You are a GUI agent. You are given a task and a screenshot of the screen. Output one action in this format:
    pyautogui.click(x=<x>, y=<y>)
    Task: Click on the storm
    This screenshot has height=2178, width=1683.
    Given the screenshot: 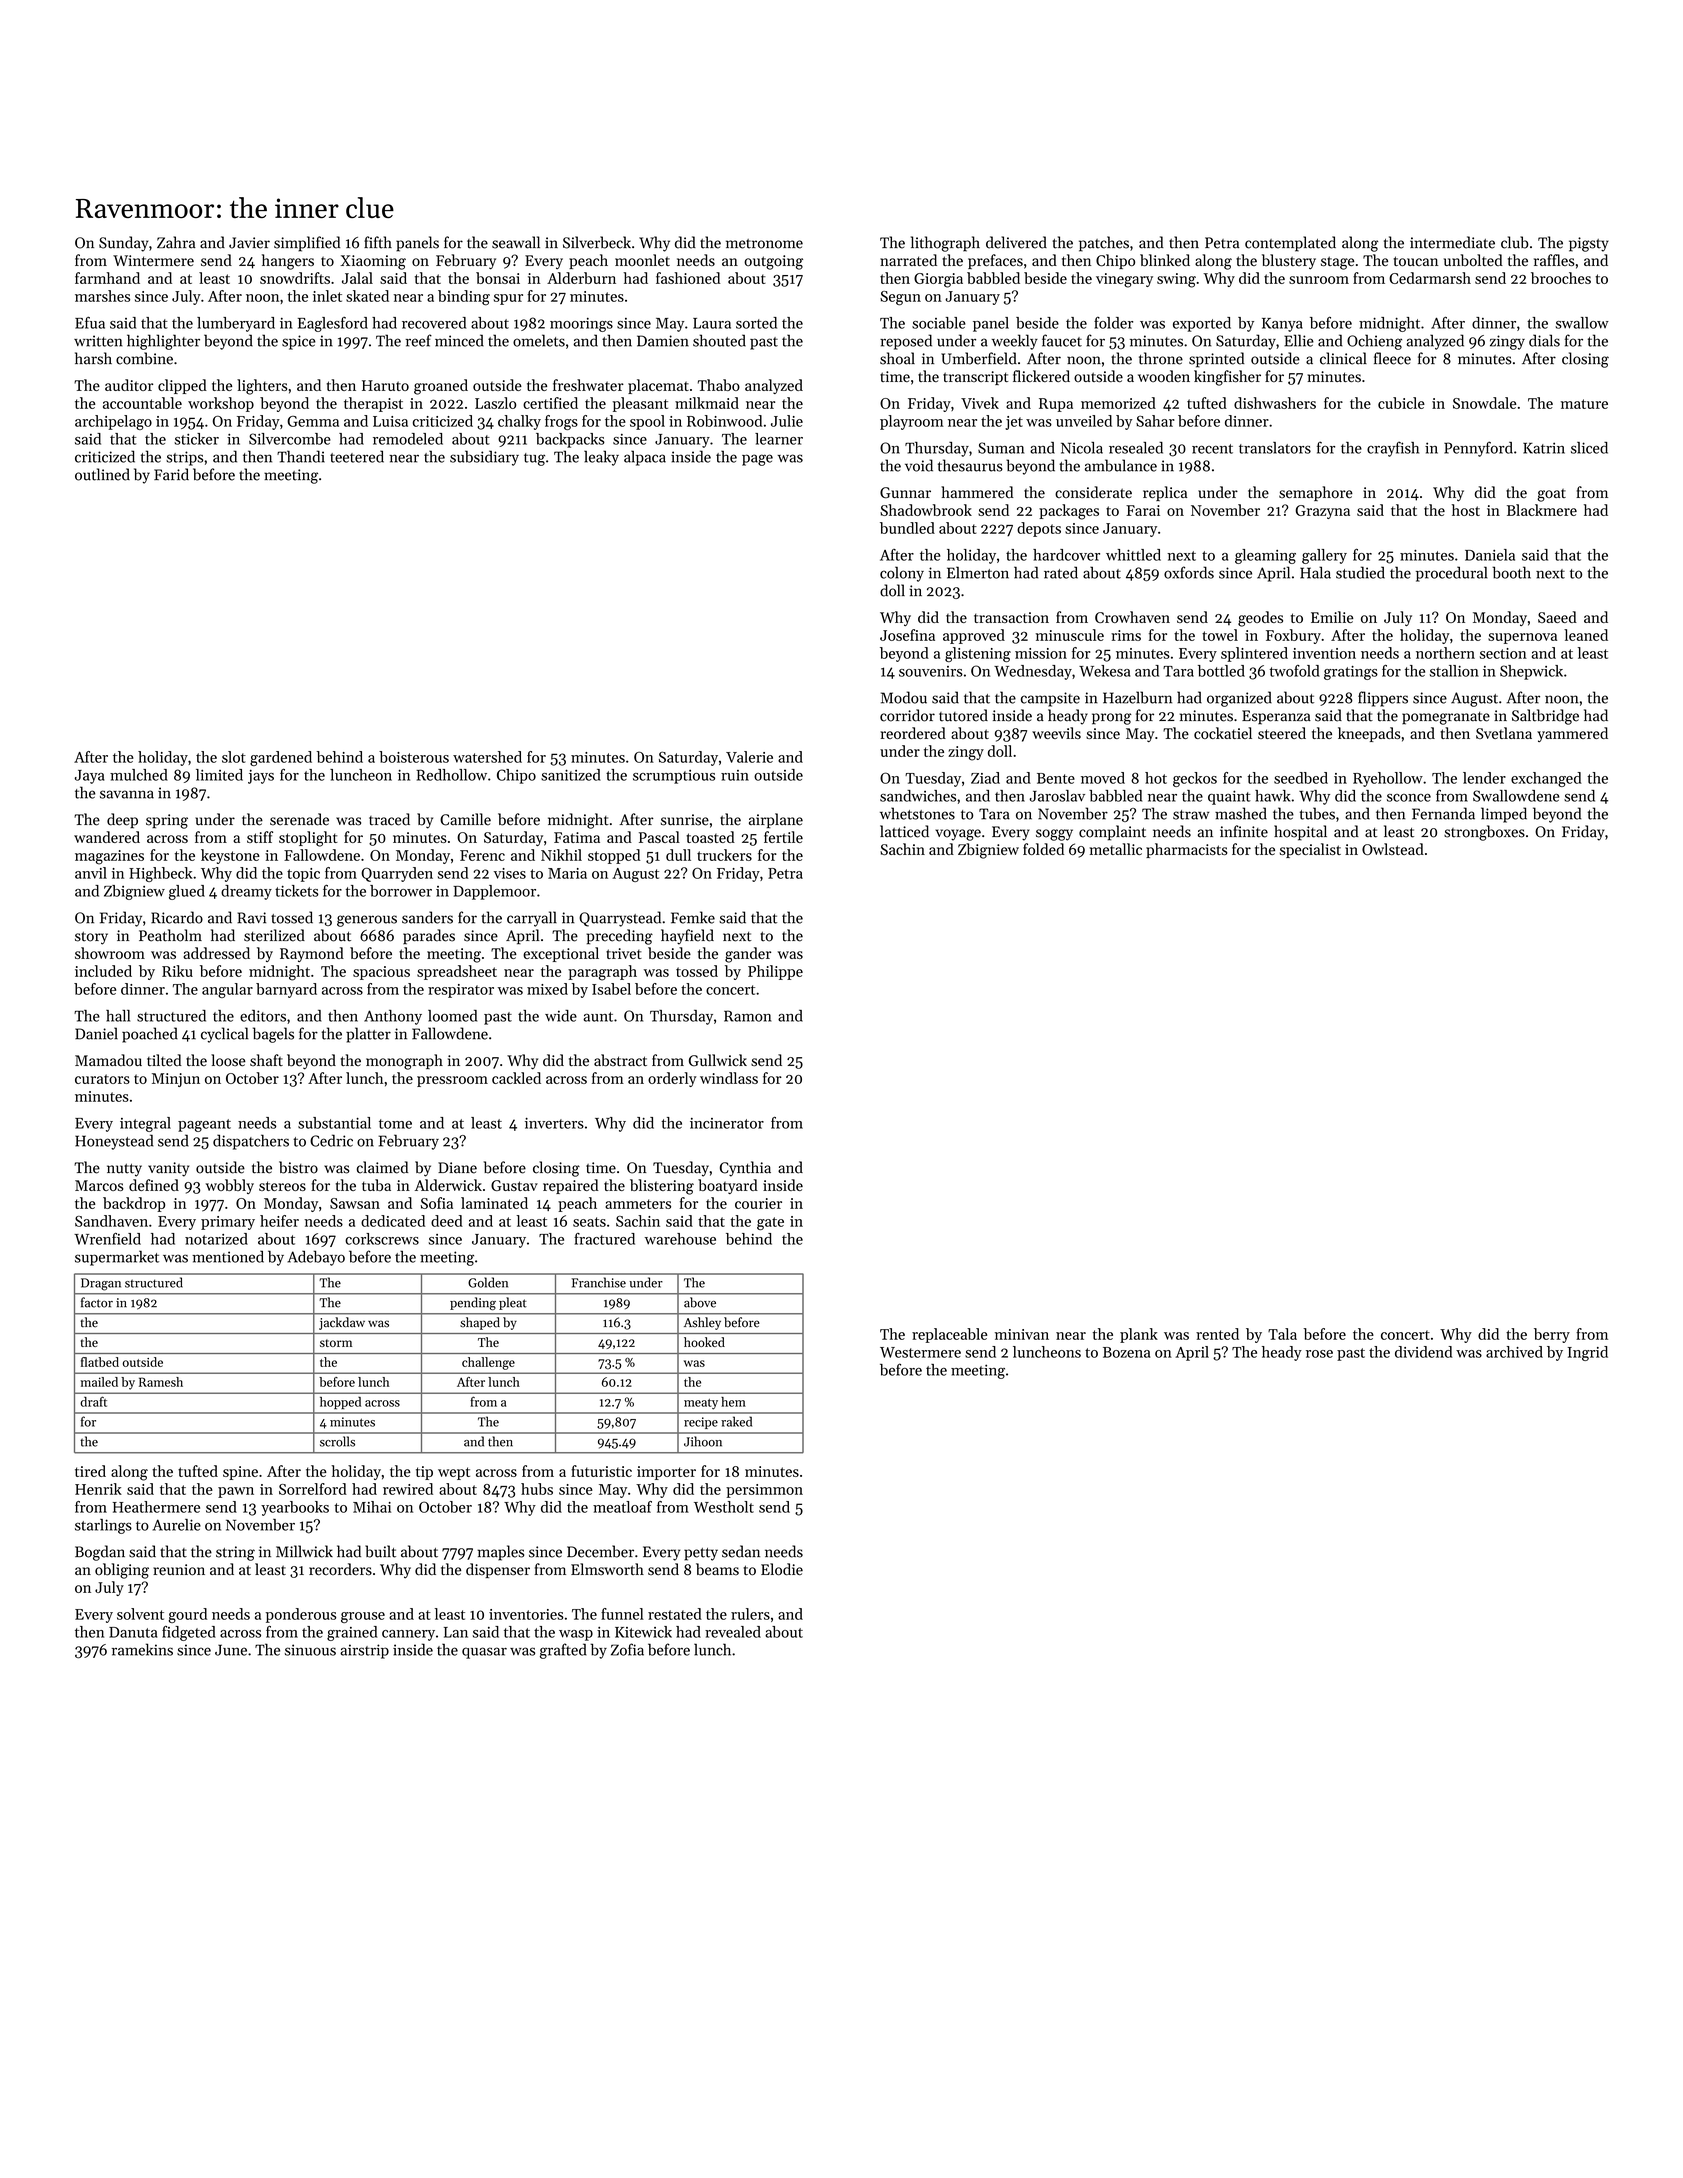 What is the action you would take?
    pyautogui.click(x=336, y=1343)
